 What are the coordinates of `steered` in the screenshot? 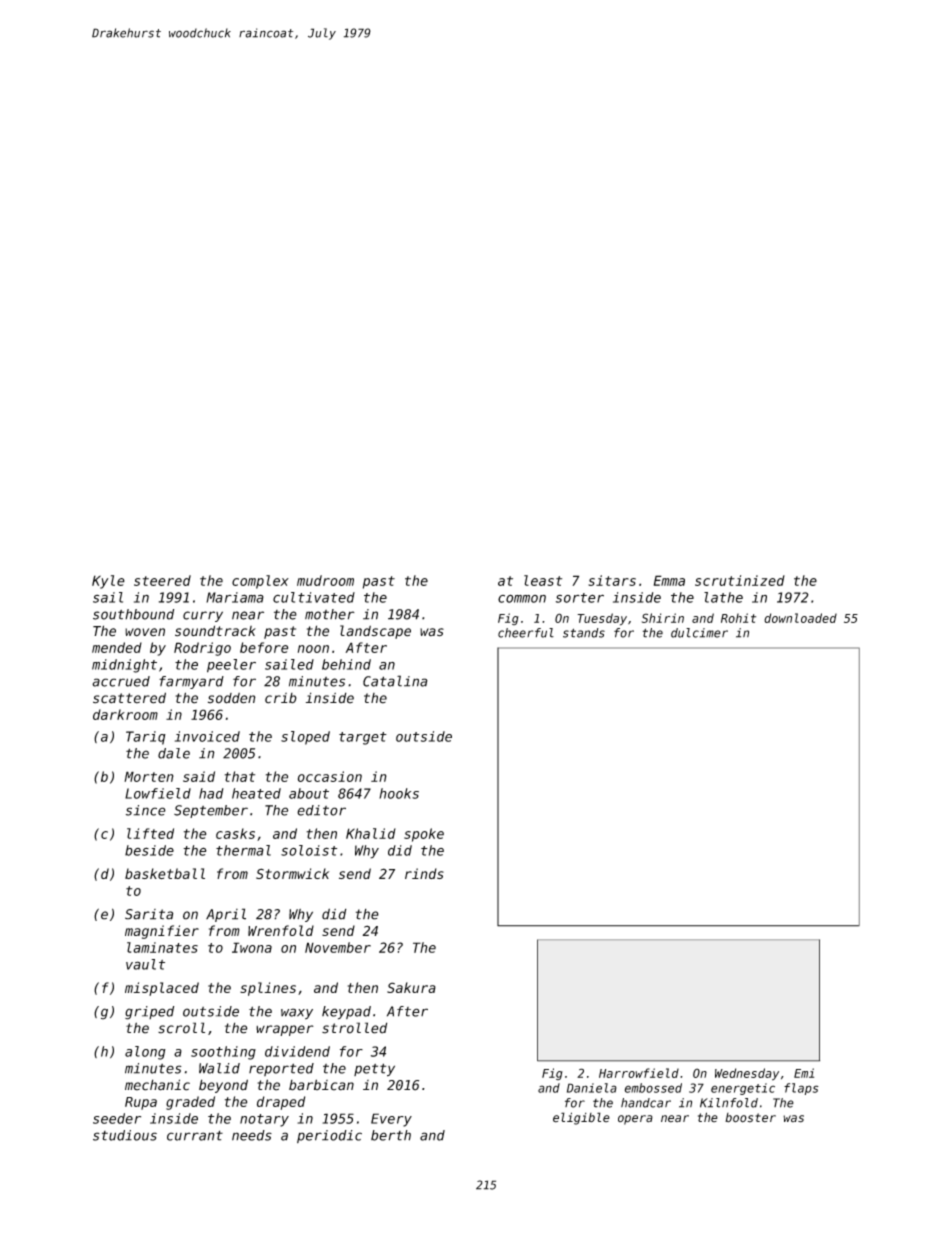 It's located at (162, 580).
